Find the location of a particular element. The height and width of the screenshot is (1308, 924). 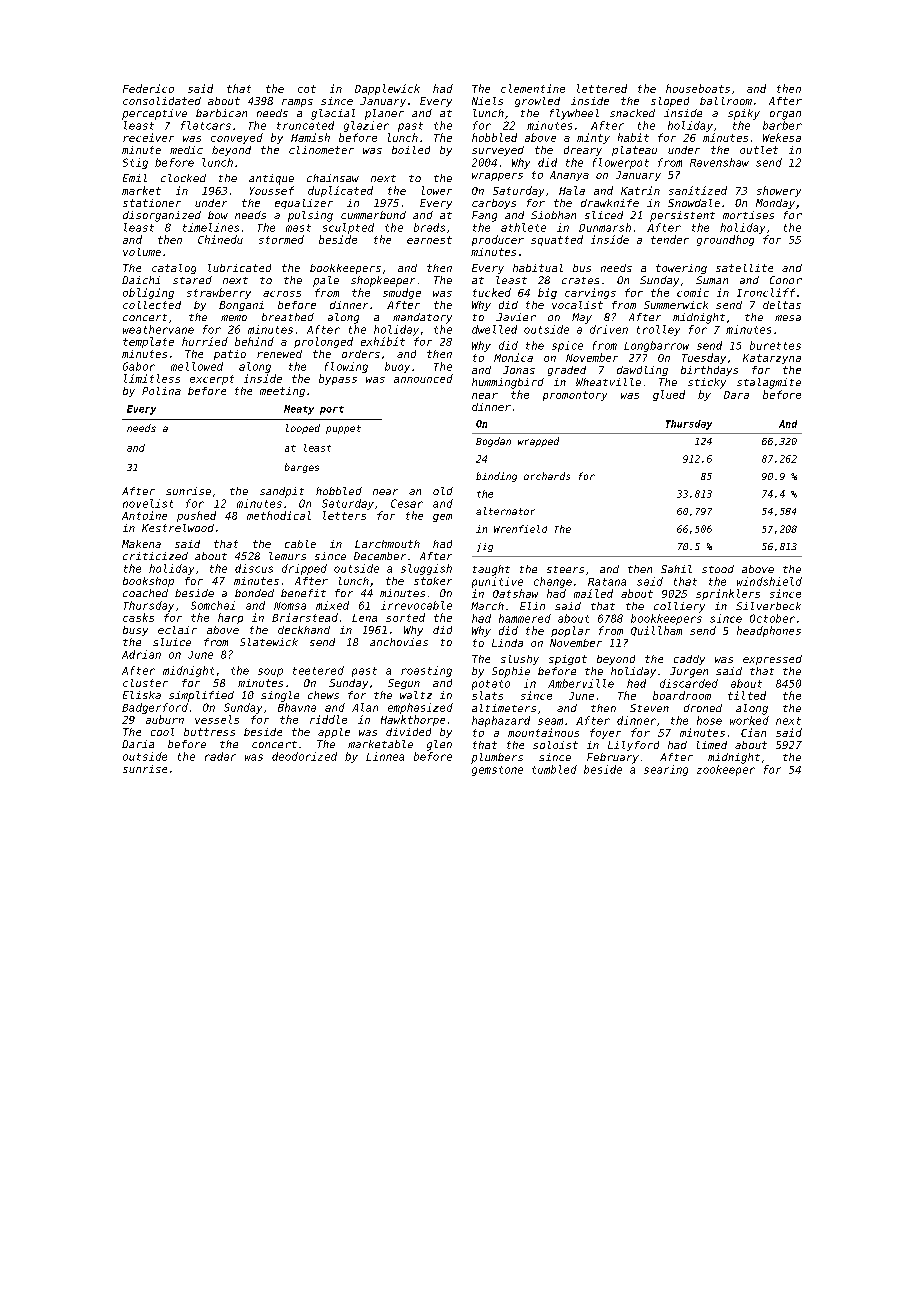

medic is located at coordinates (186, 150).
